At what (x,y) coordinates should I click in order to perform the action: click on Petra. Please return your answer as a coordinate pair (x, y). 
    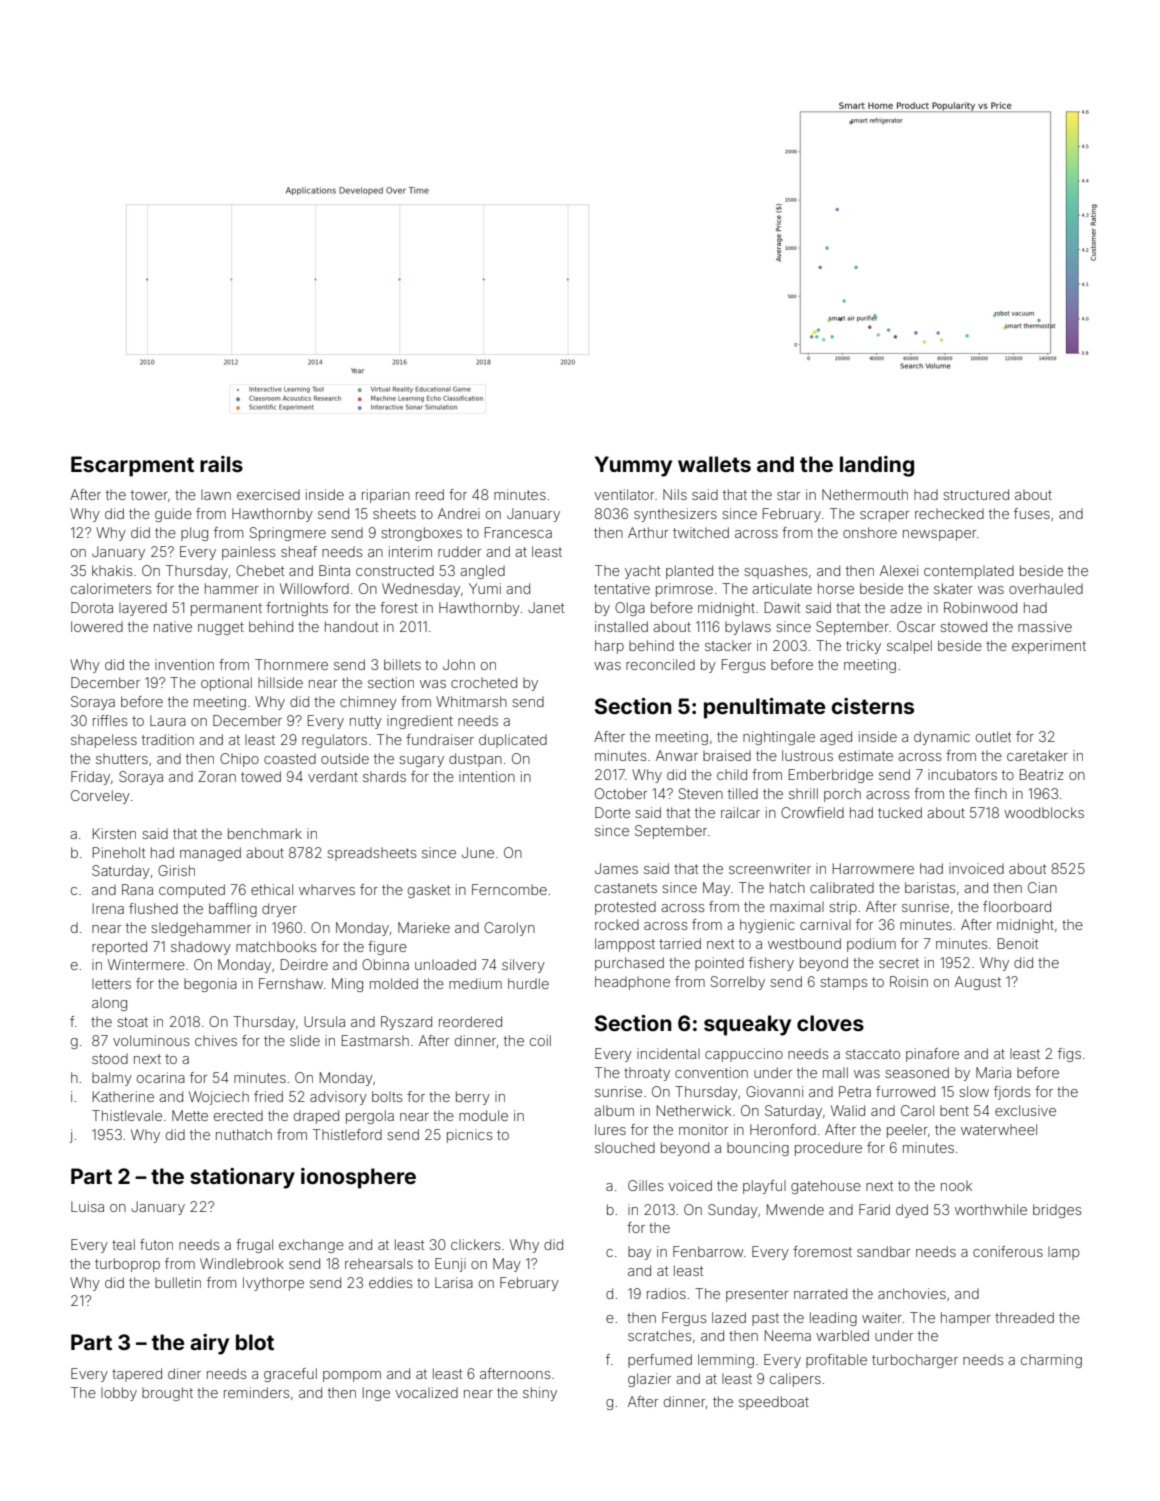
    Looking at the image, I should click on (855, 1091).
